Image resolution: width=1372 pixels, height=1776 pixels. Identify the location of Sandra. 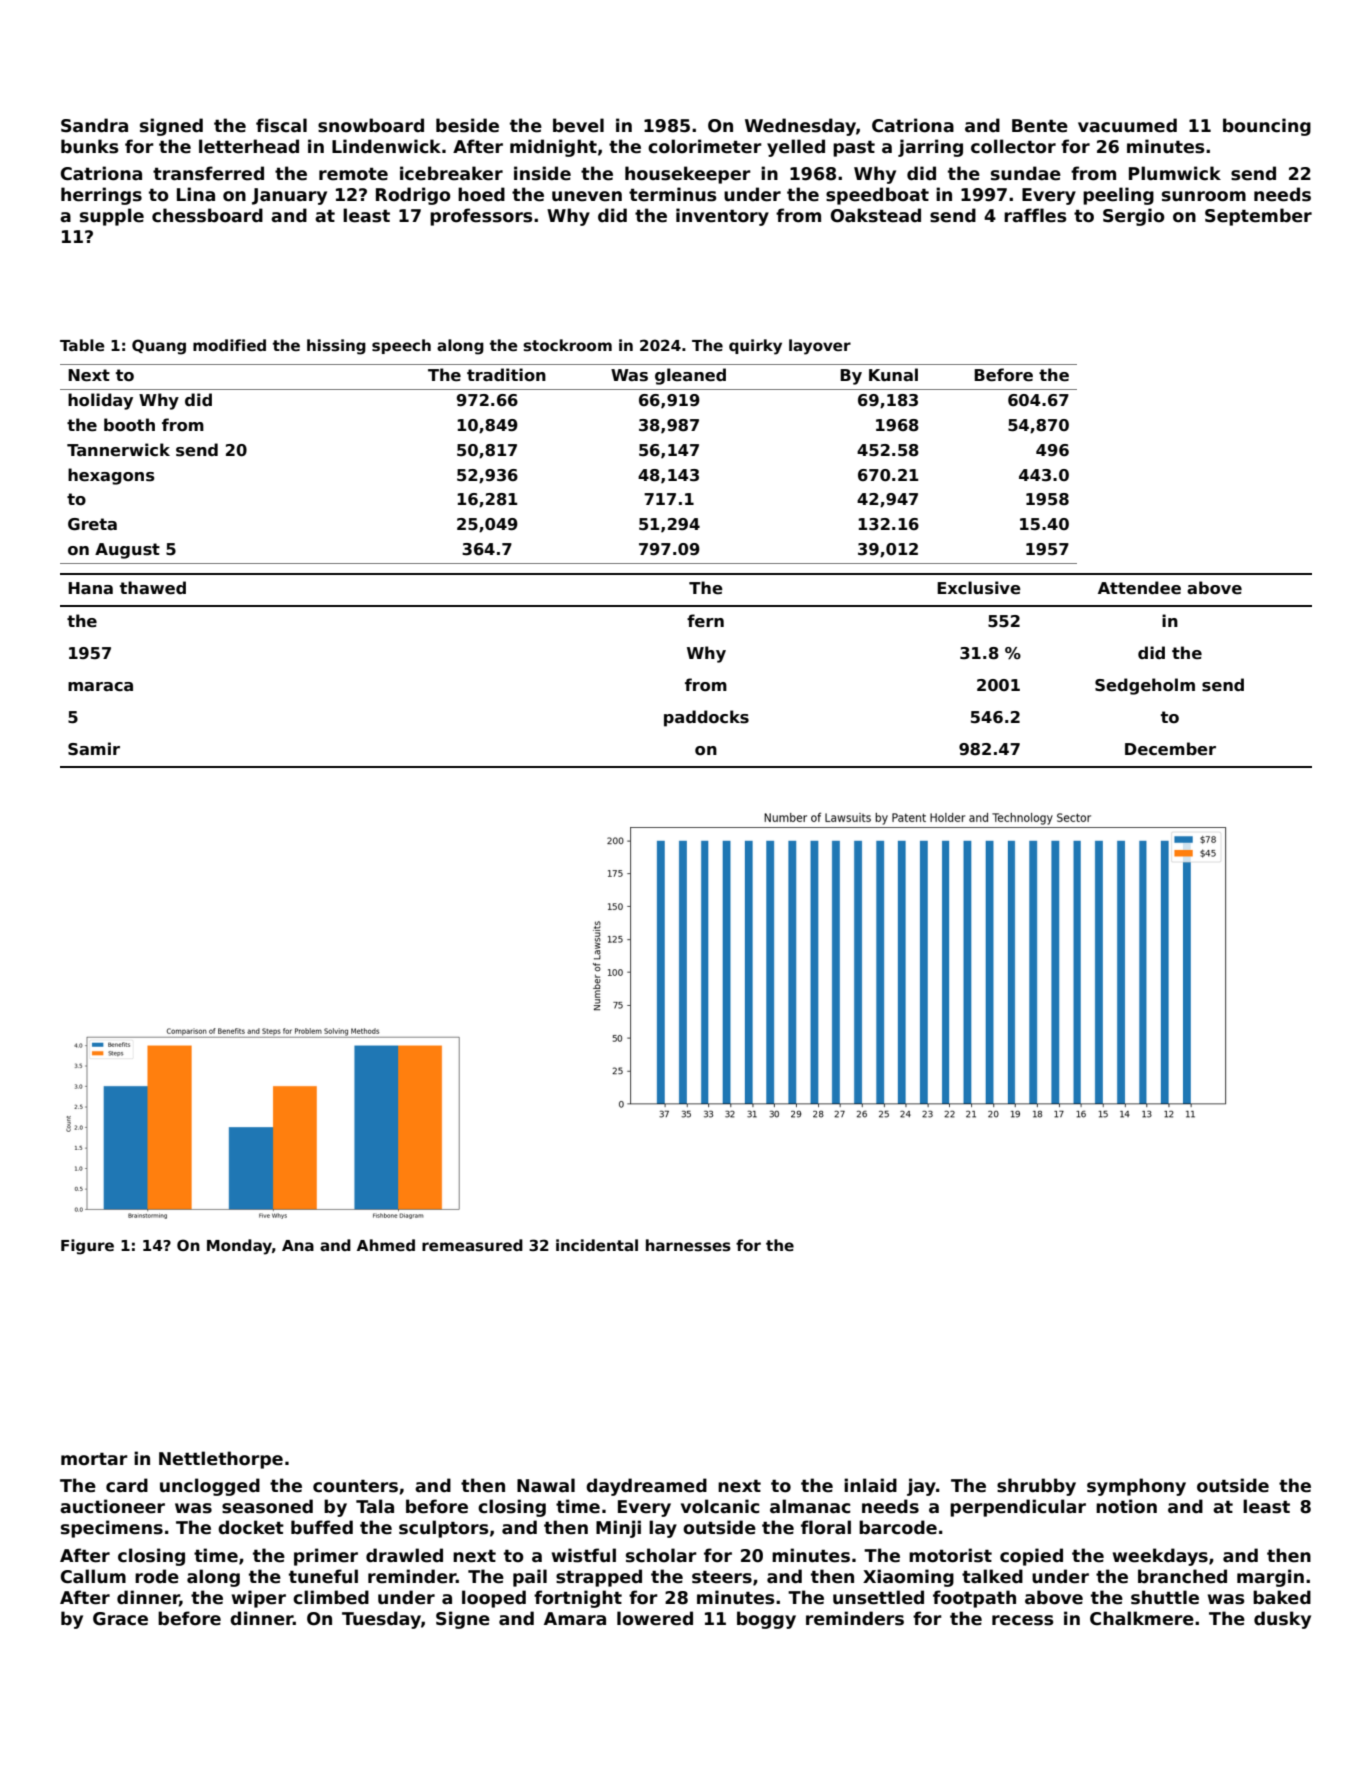
(94, 125).
